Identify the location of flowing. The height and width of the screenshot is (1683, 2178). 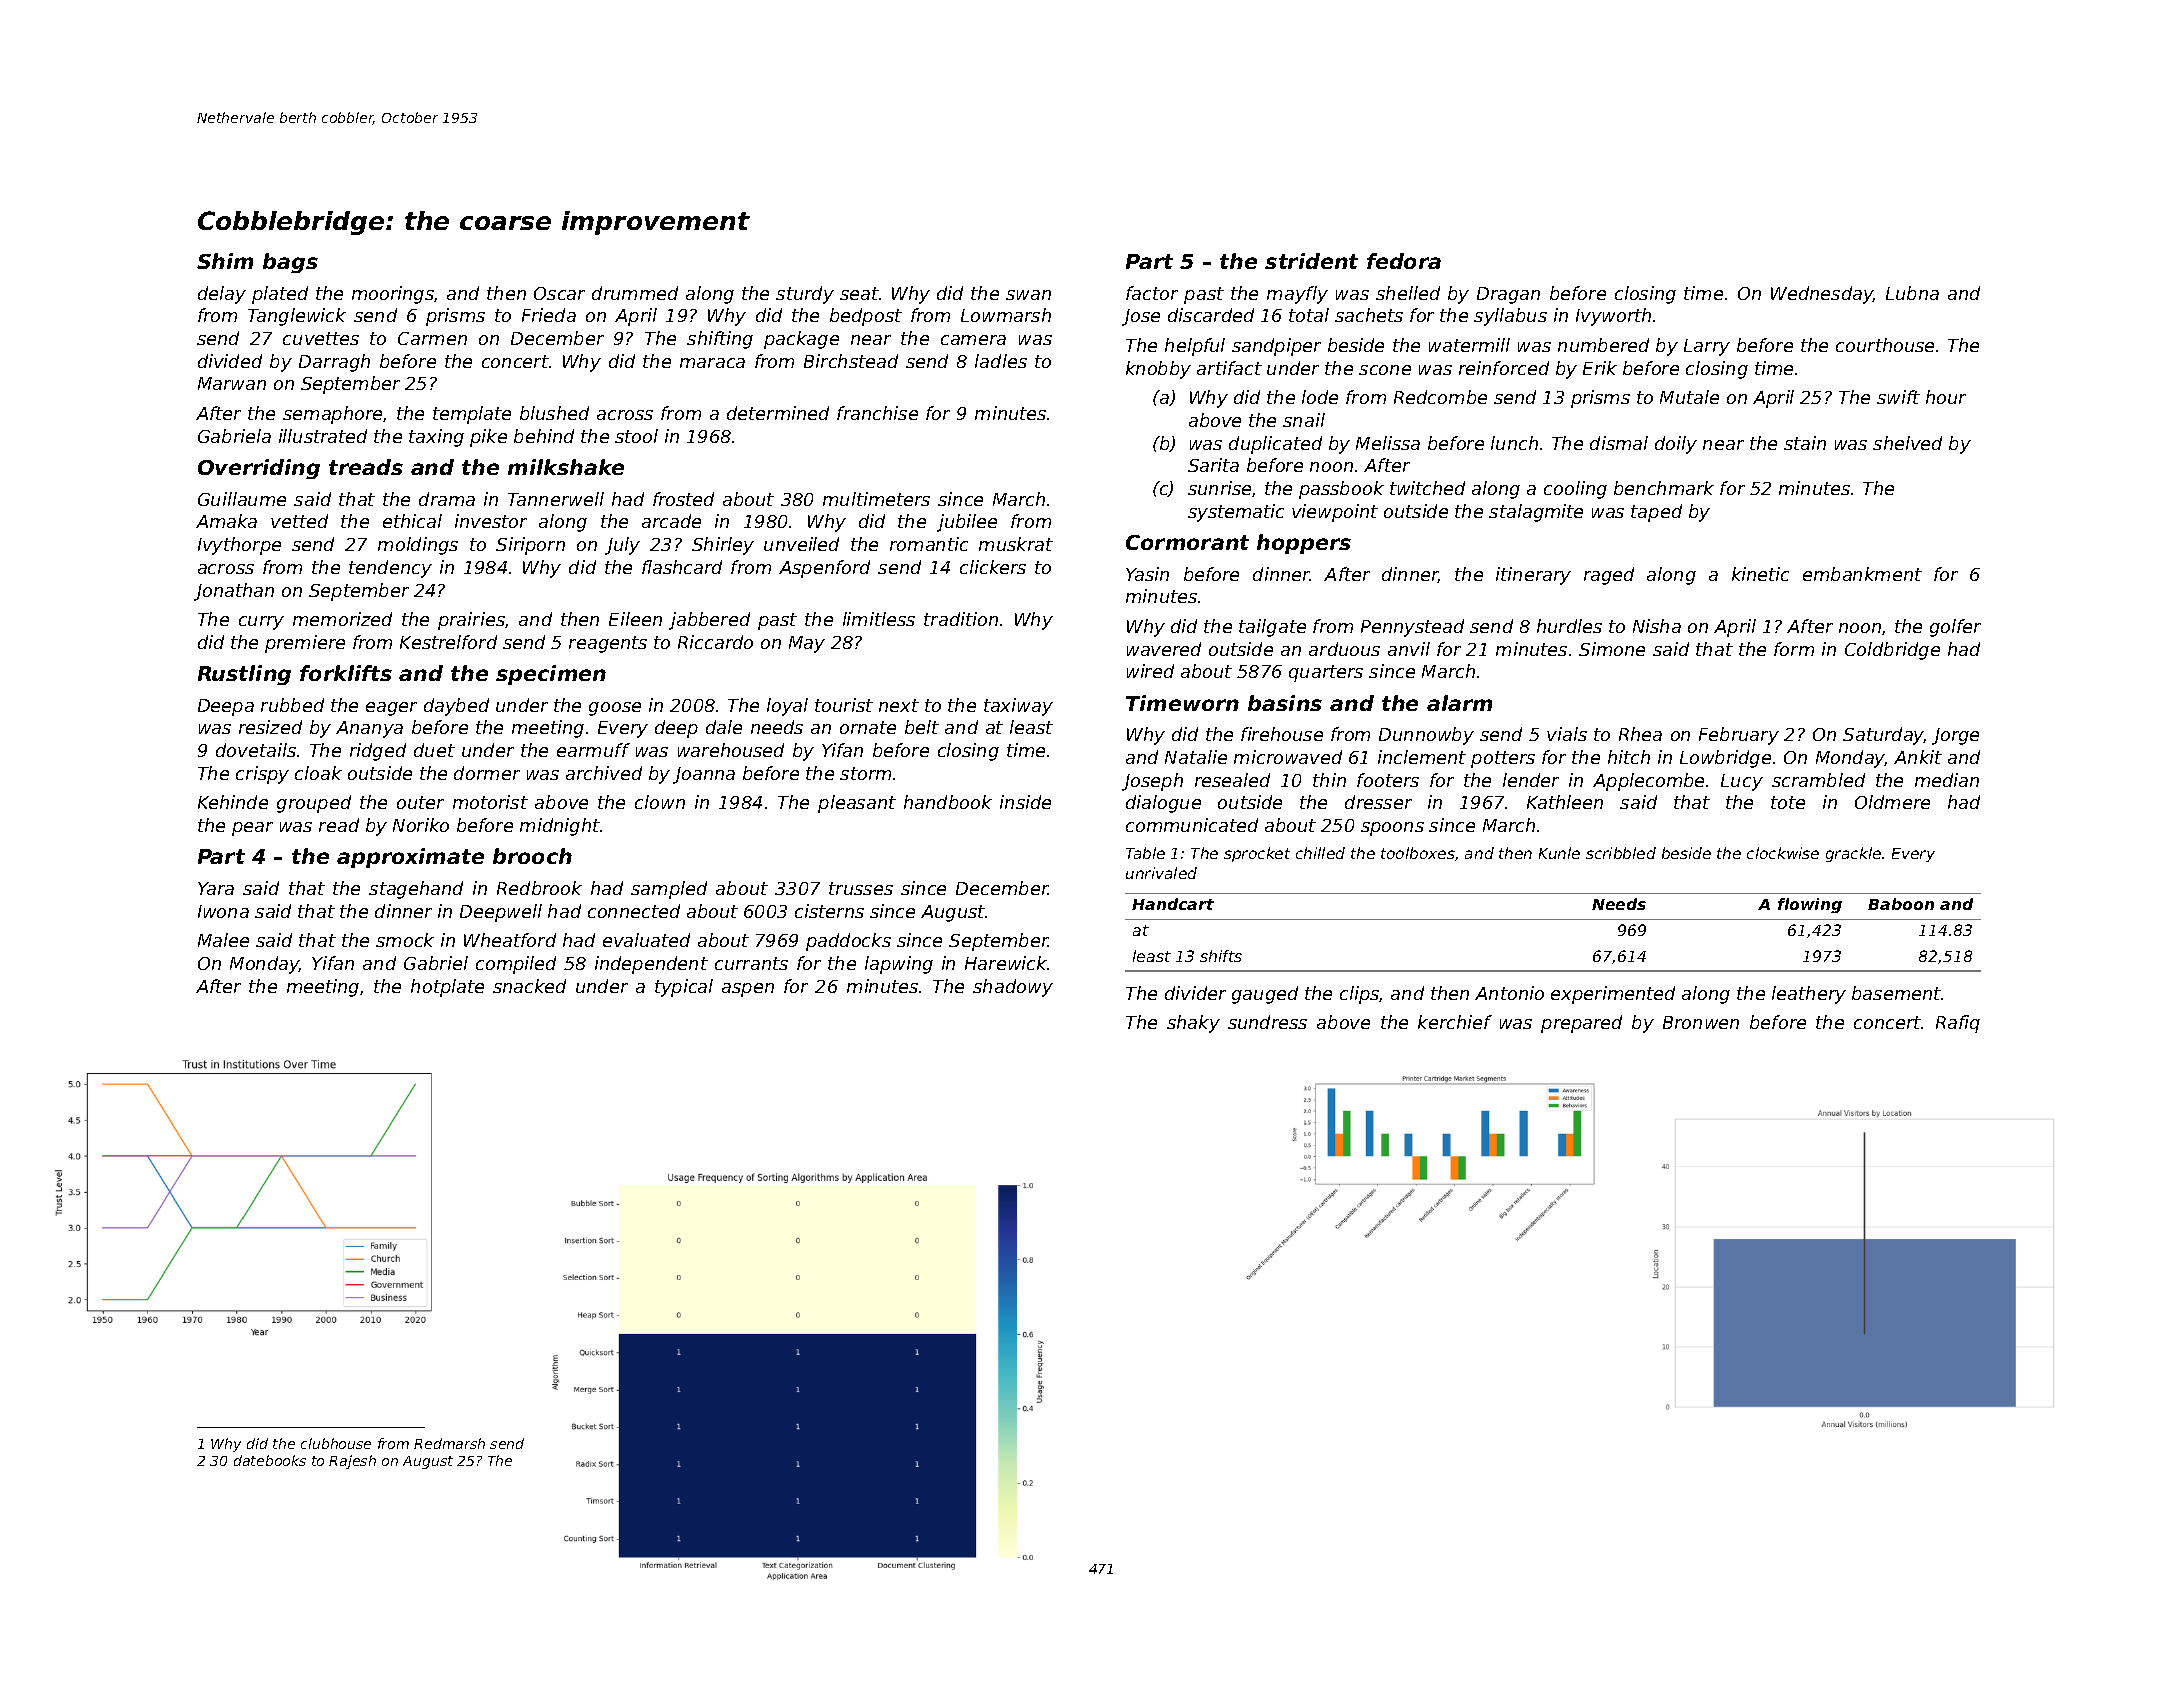
(1810, 905).
